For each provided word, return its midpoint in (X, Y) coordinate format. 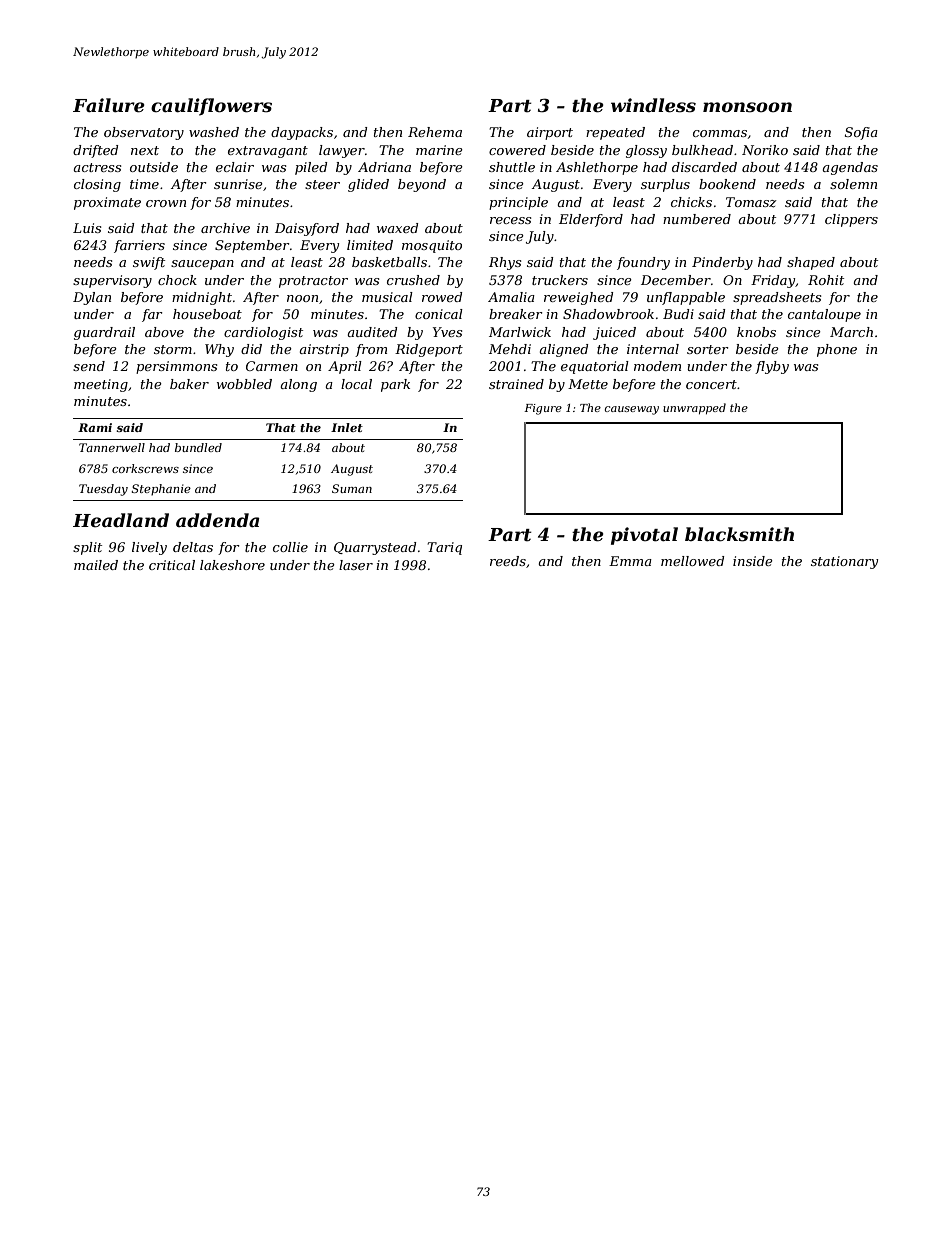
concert (711, 384)
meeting (101, 385)
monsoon (747, 107)
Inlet (347, 427)
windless (653, 105)
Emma (630, 561)
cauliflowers (211, 107)
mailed (96, 565)
